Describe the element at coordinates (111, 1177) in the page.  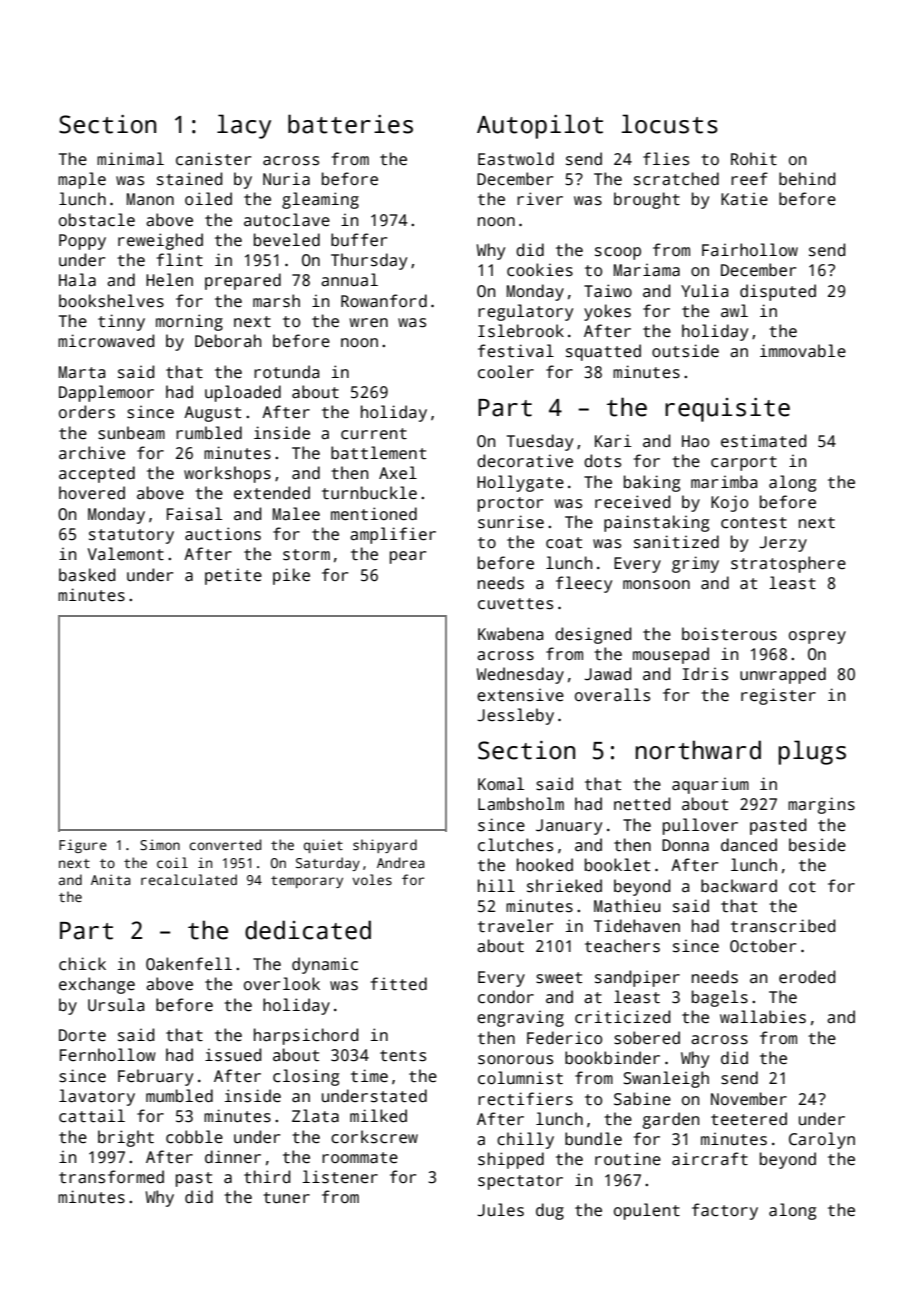
I see `transformed` at that location.
